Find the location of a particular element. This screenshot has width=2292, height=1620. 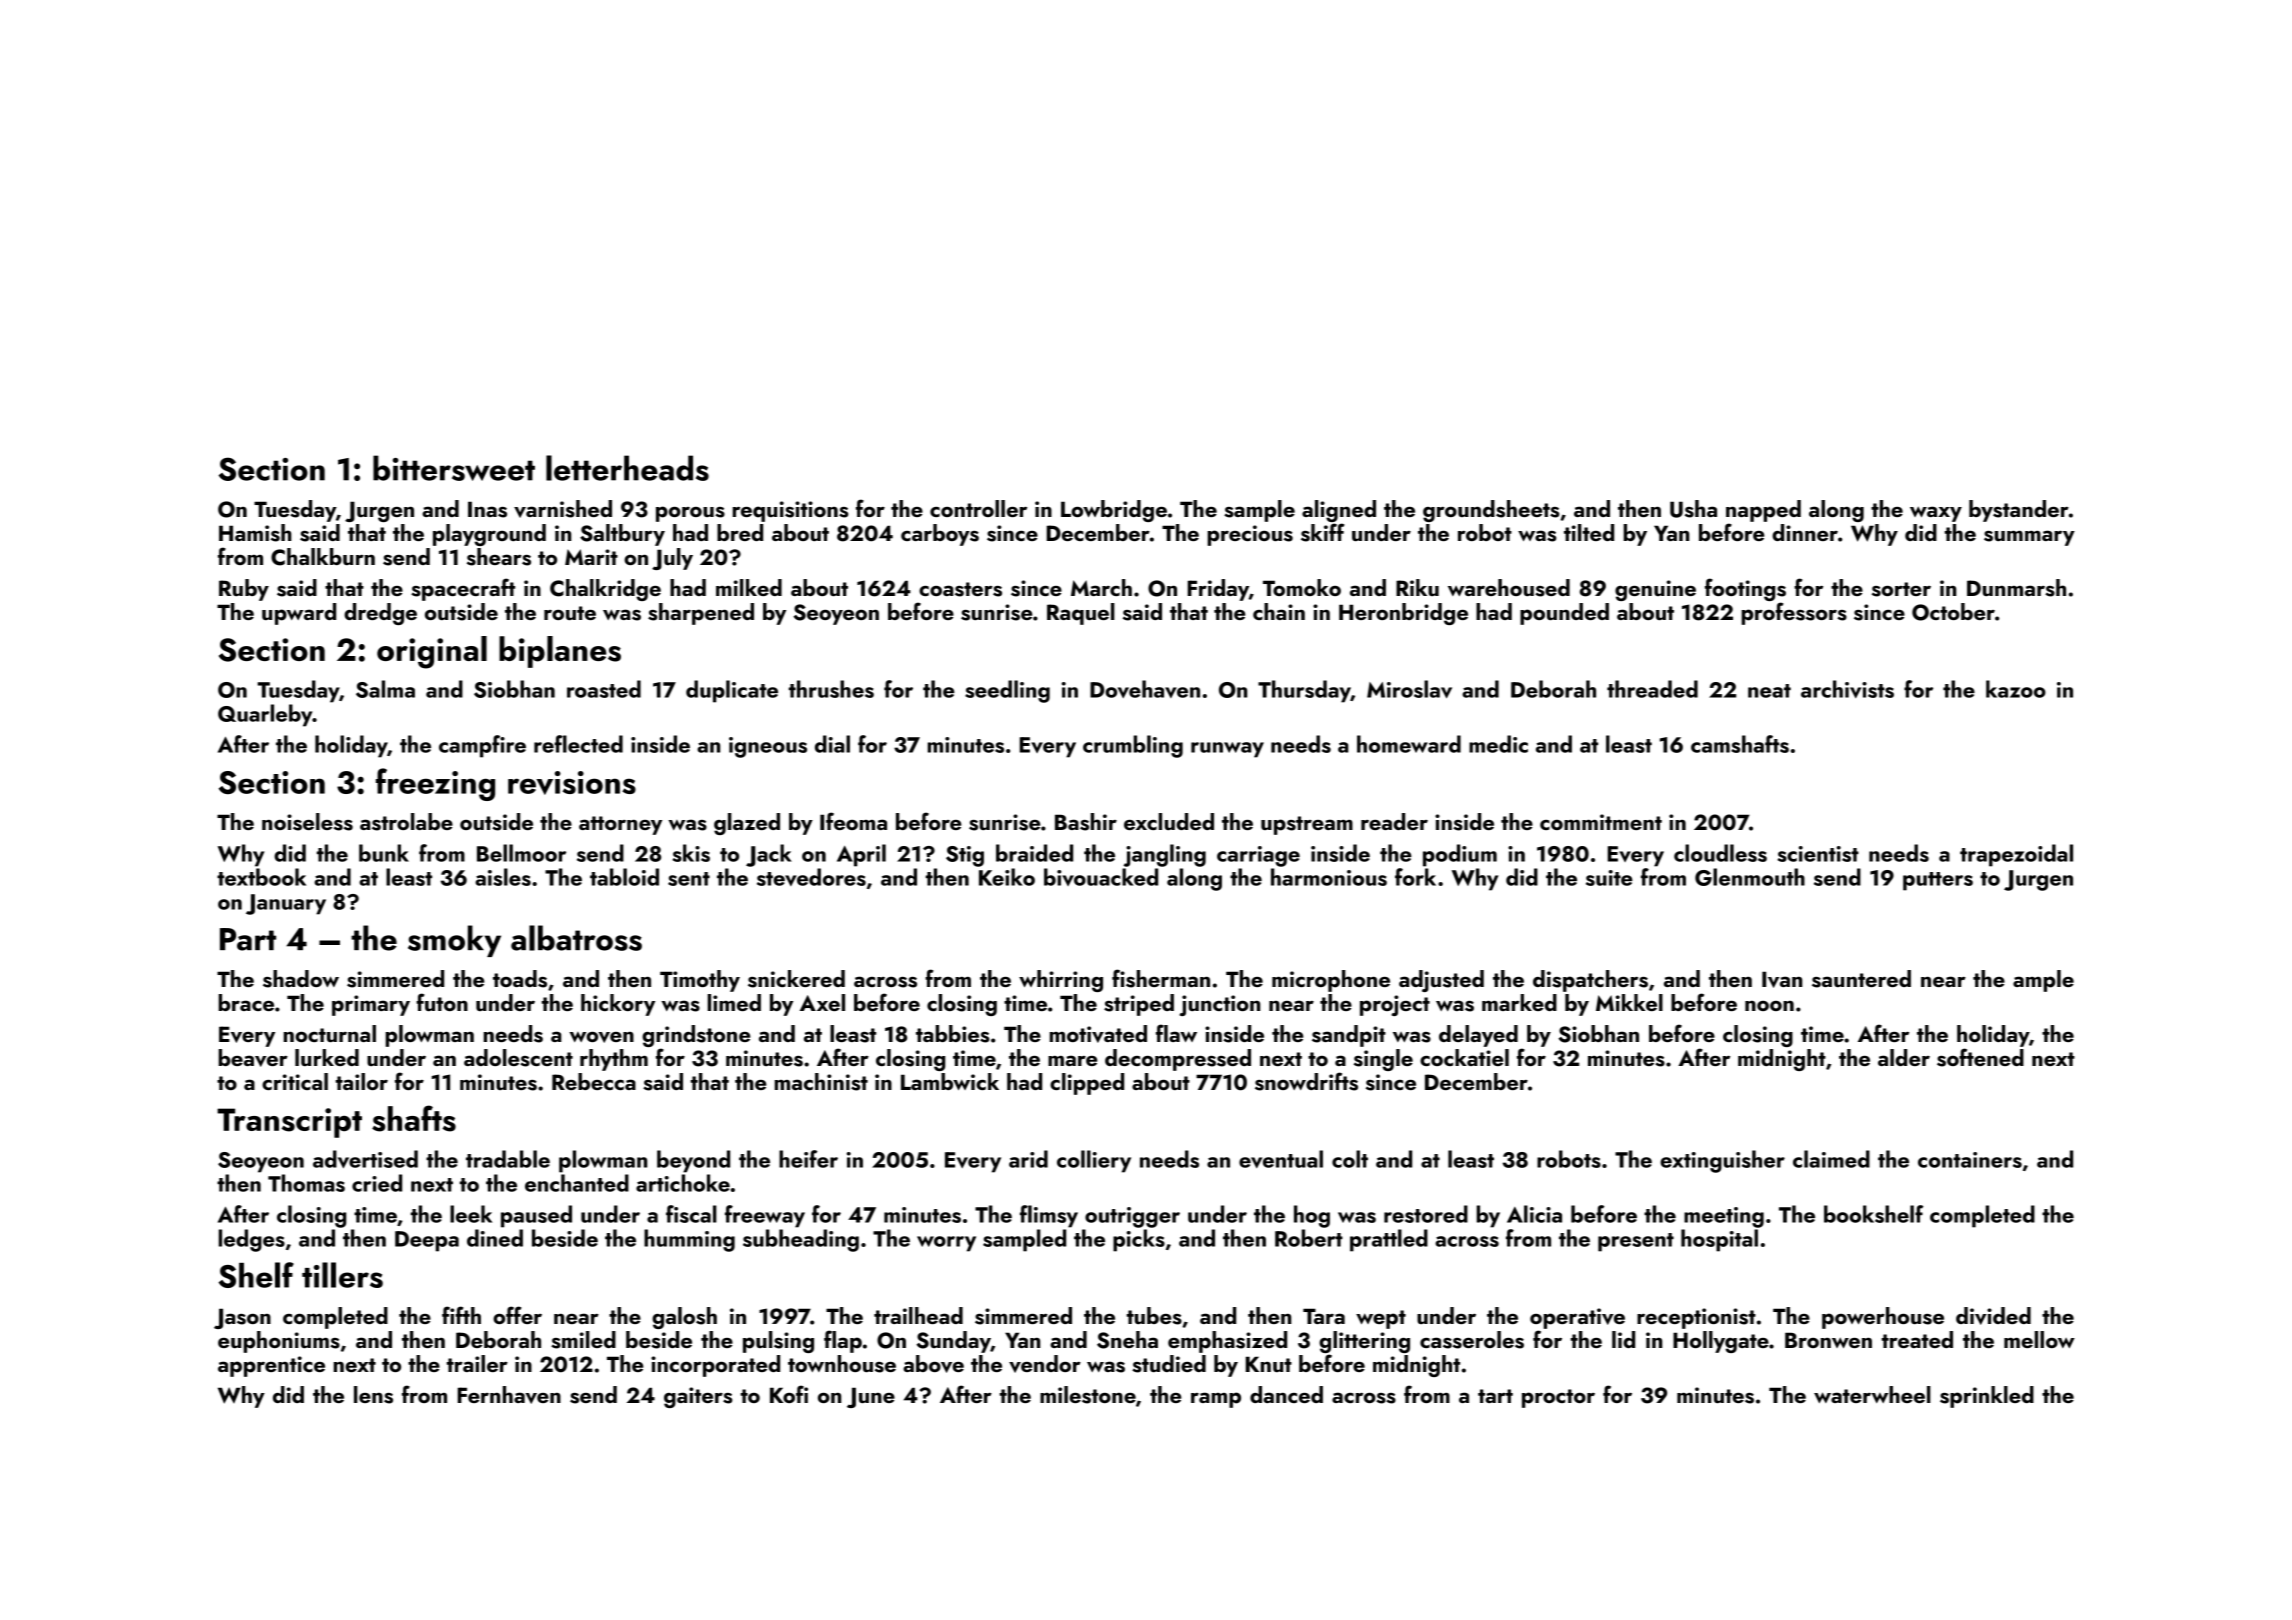

operative is located at coordinates (1577, 1318).
